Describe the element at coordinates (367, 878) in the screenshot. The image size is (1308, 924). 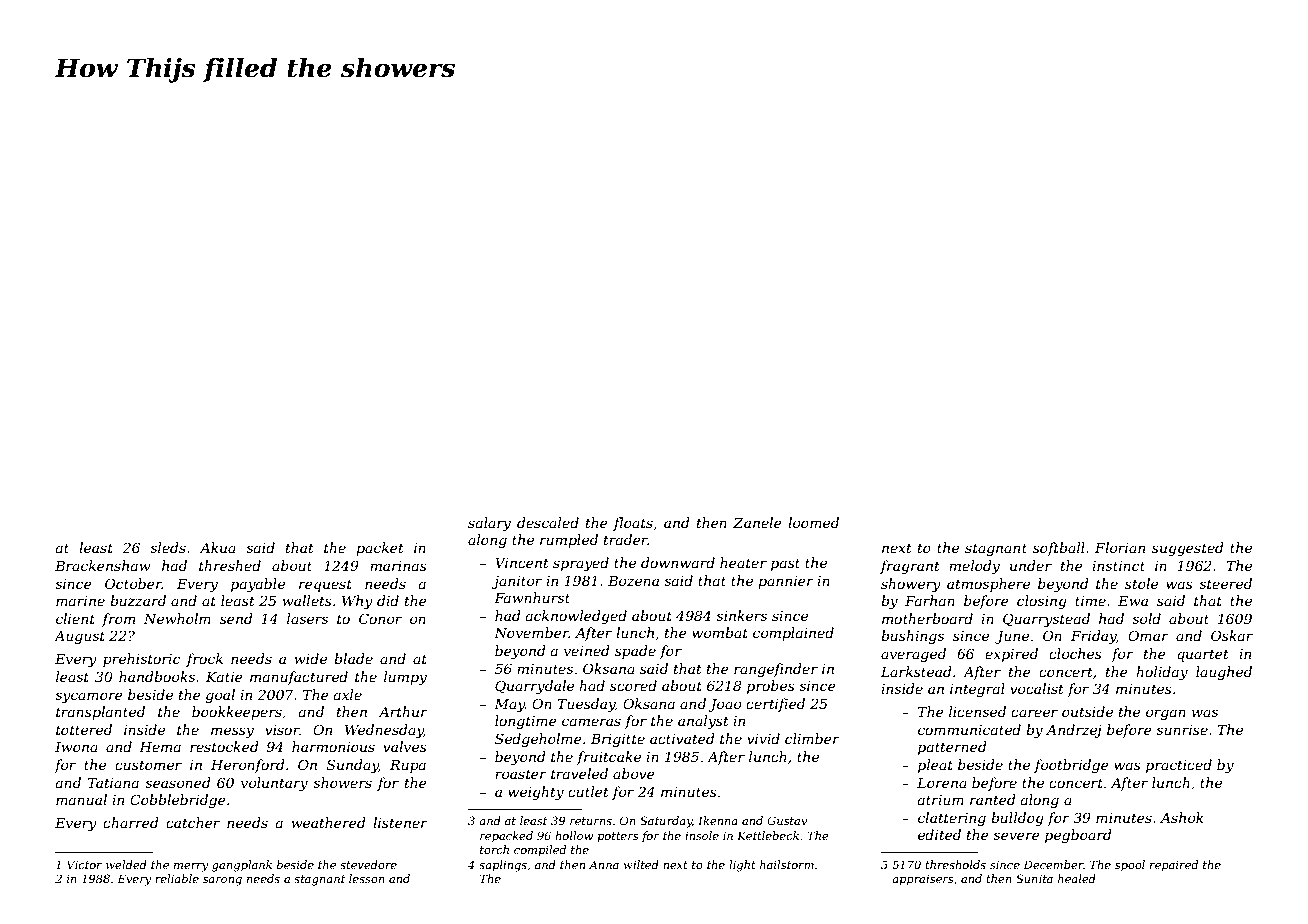
I see `lesson` at that location.
